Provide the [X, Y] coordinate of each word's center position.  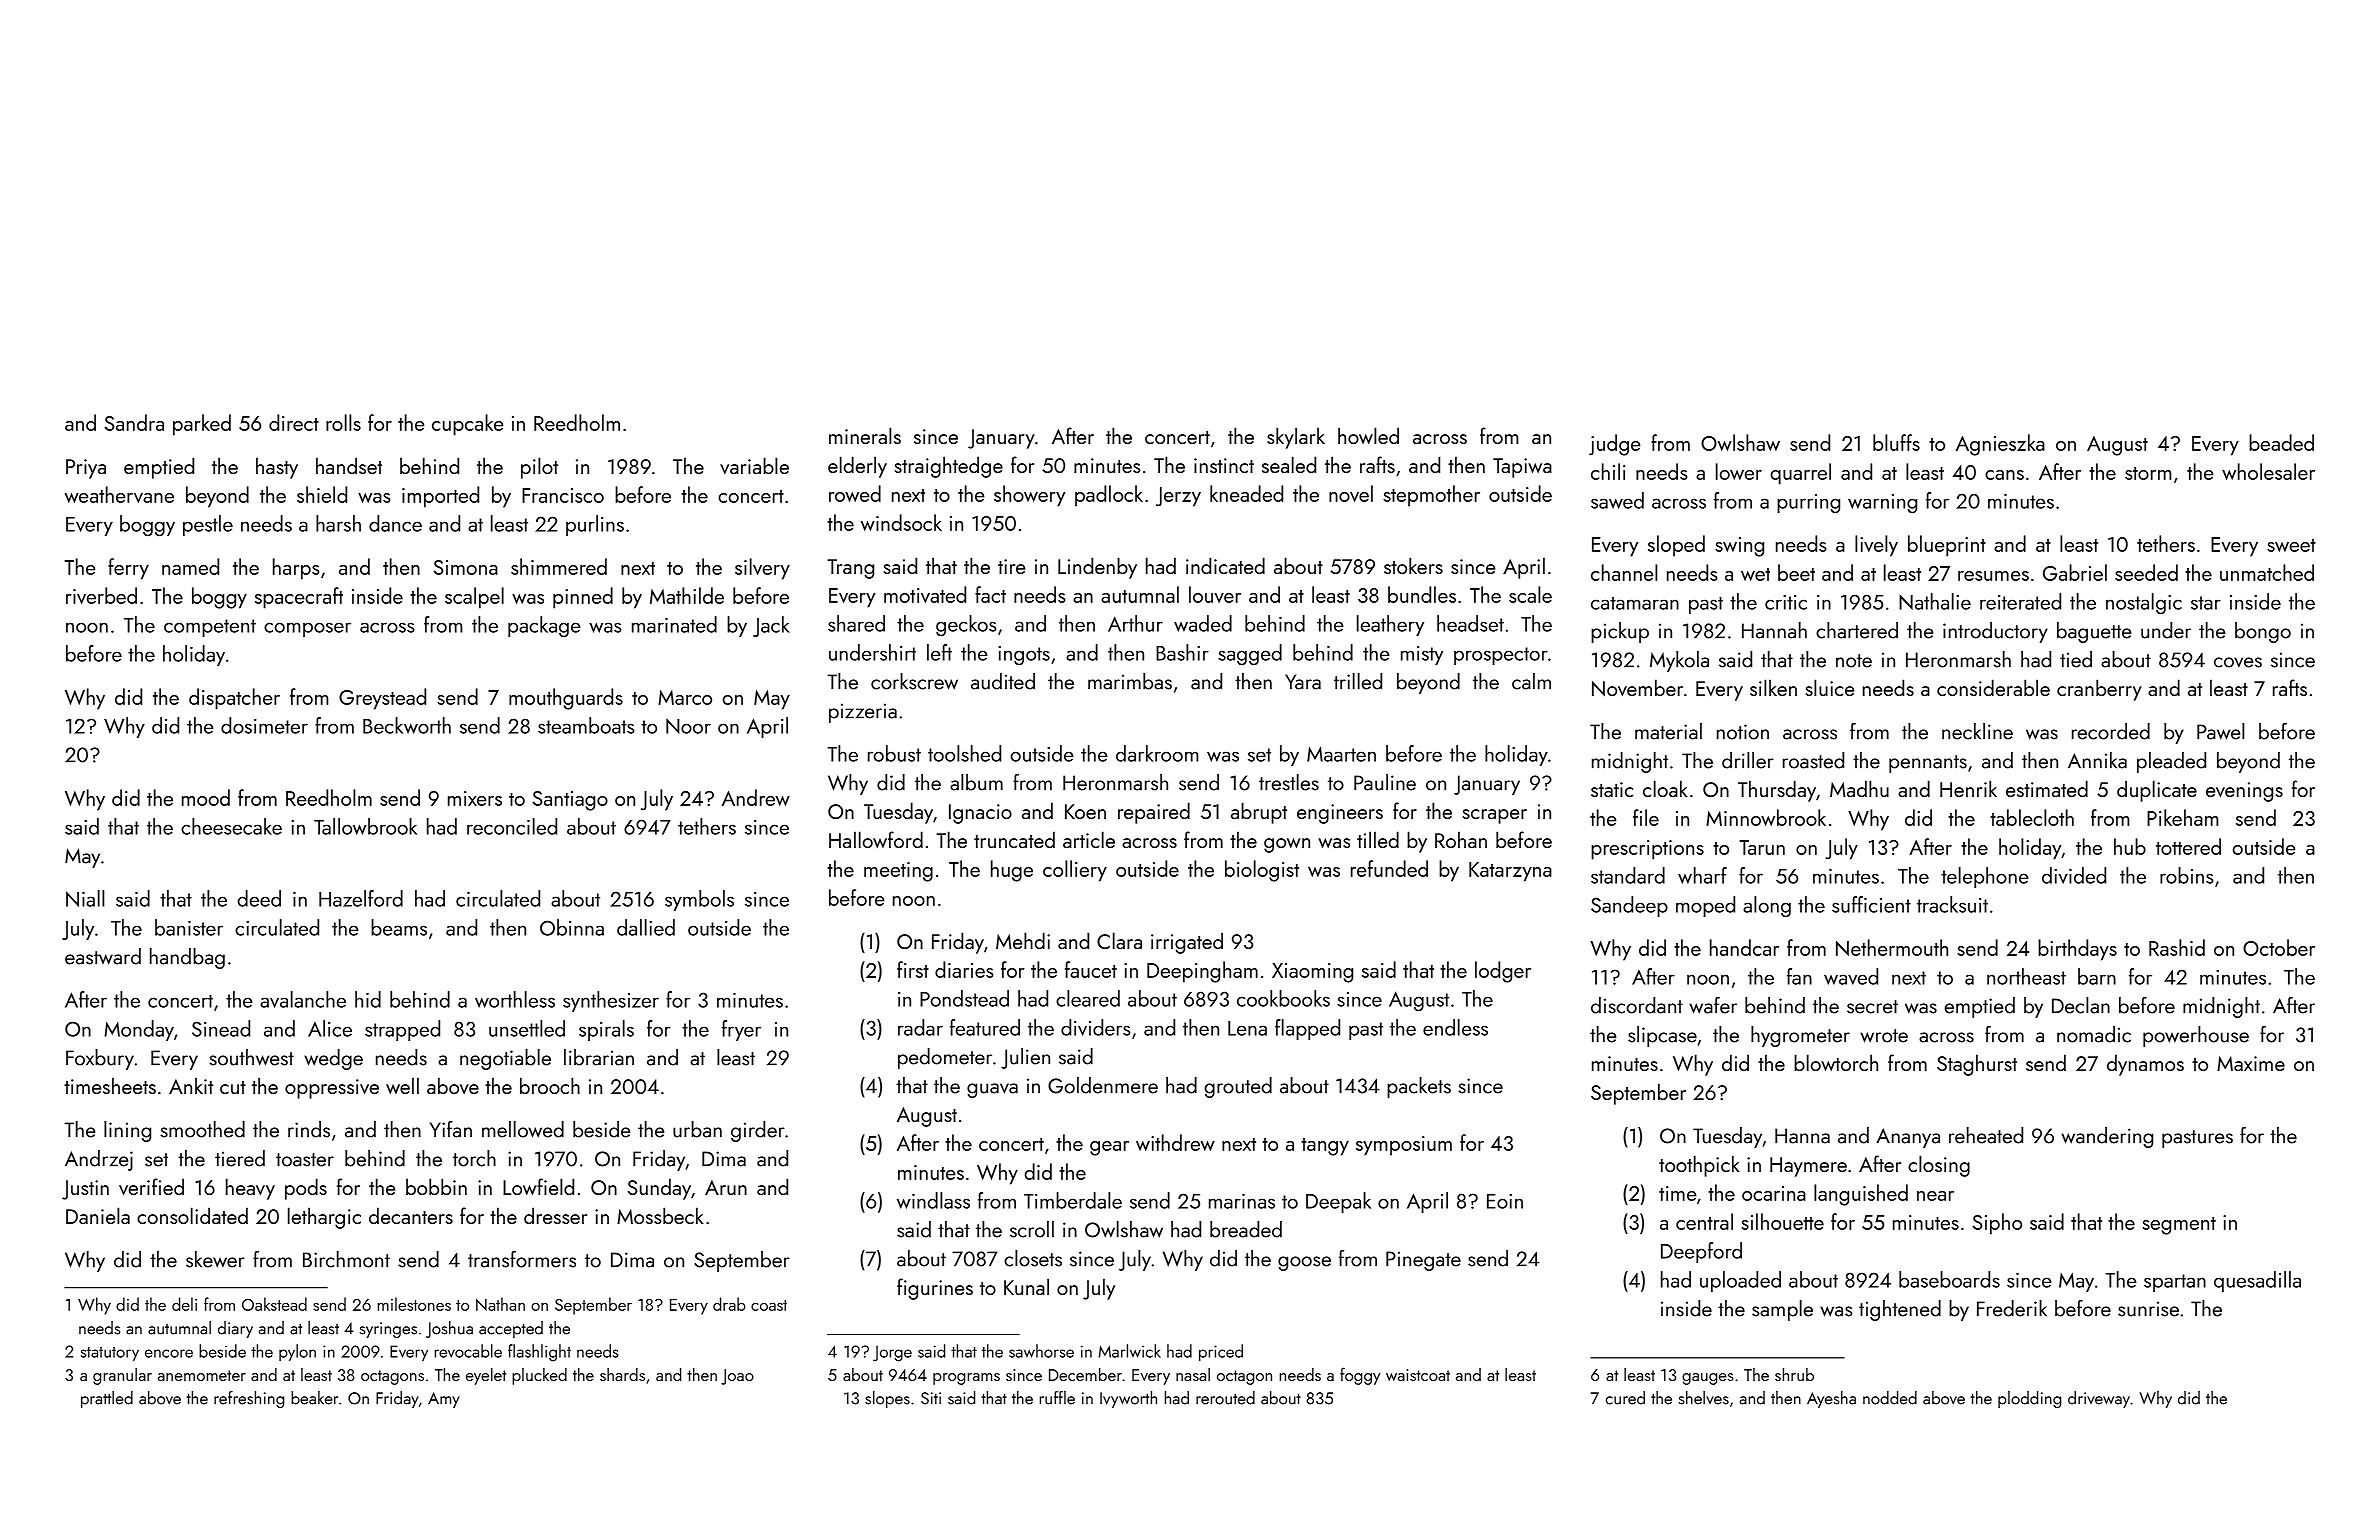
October [2279, 947]
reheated [1986, 1135]
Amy [444, 1400]
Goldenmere [1103, 1085]
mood [206, 797]
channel [1624, 572]
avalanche [303, 999]
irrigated [1187, 943]
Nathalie [1935, 601]
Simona [466, 567]
